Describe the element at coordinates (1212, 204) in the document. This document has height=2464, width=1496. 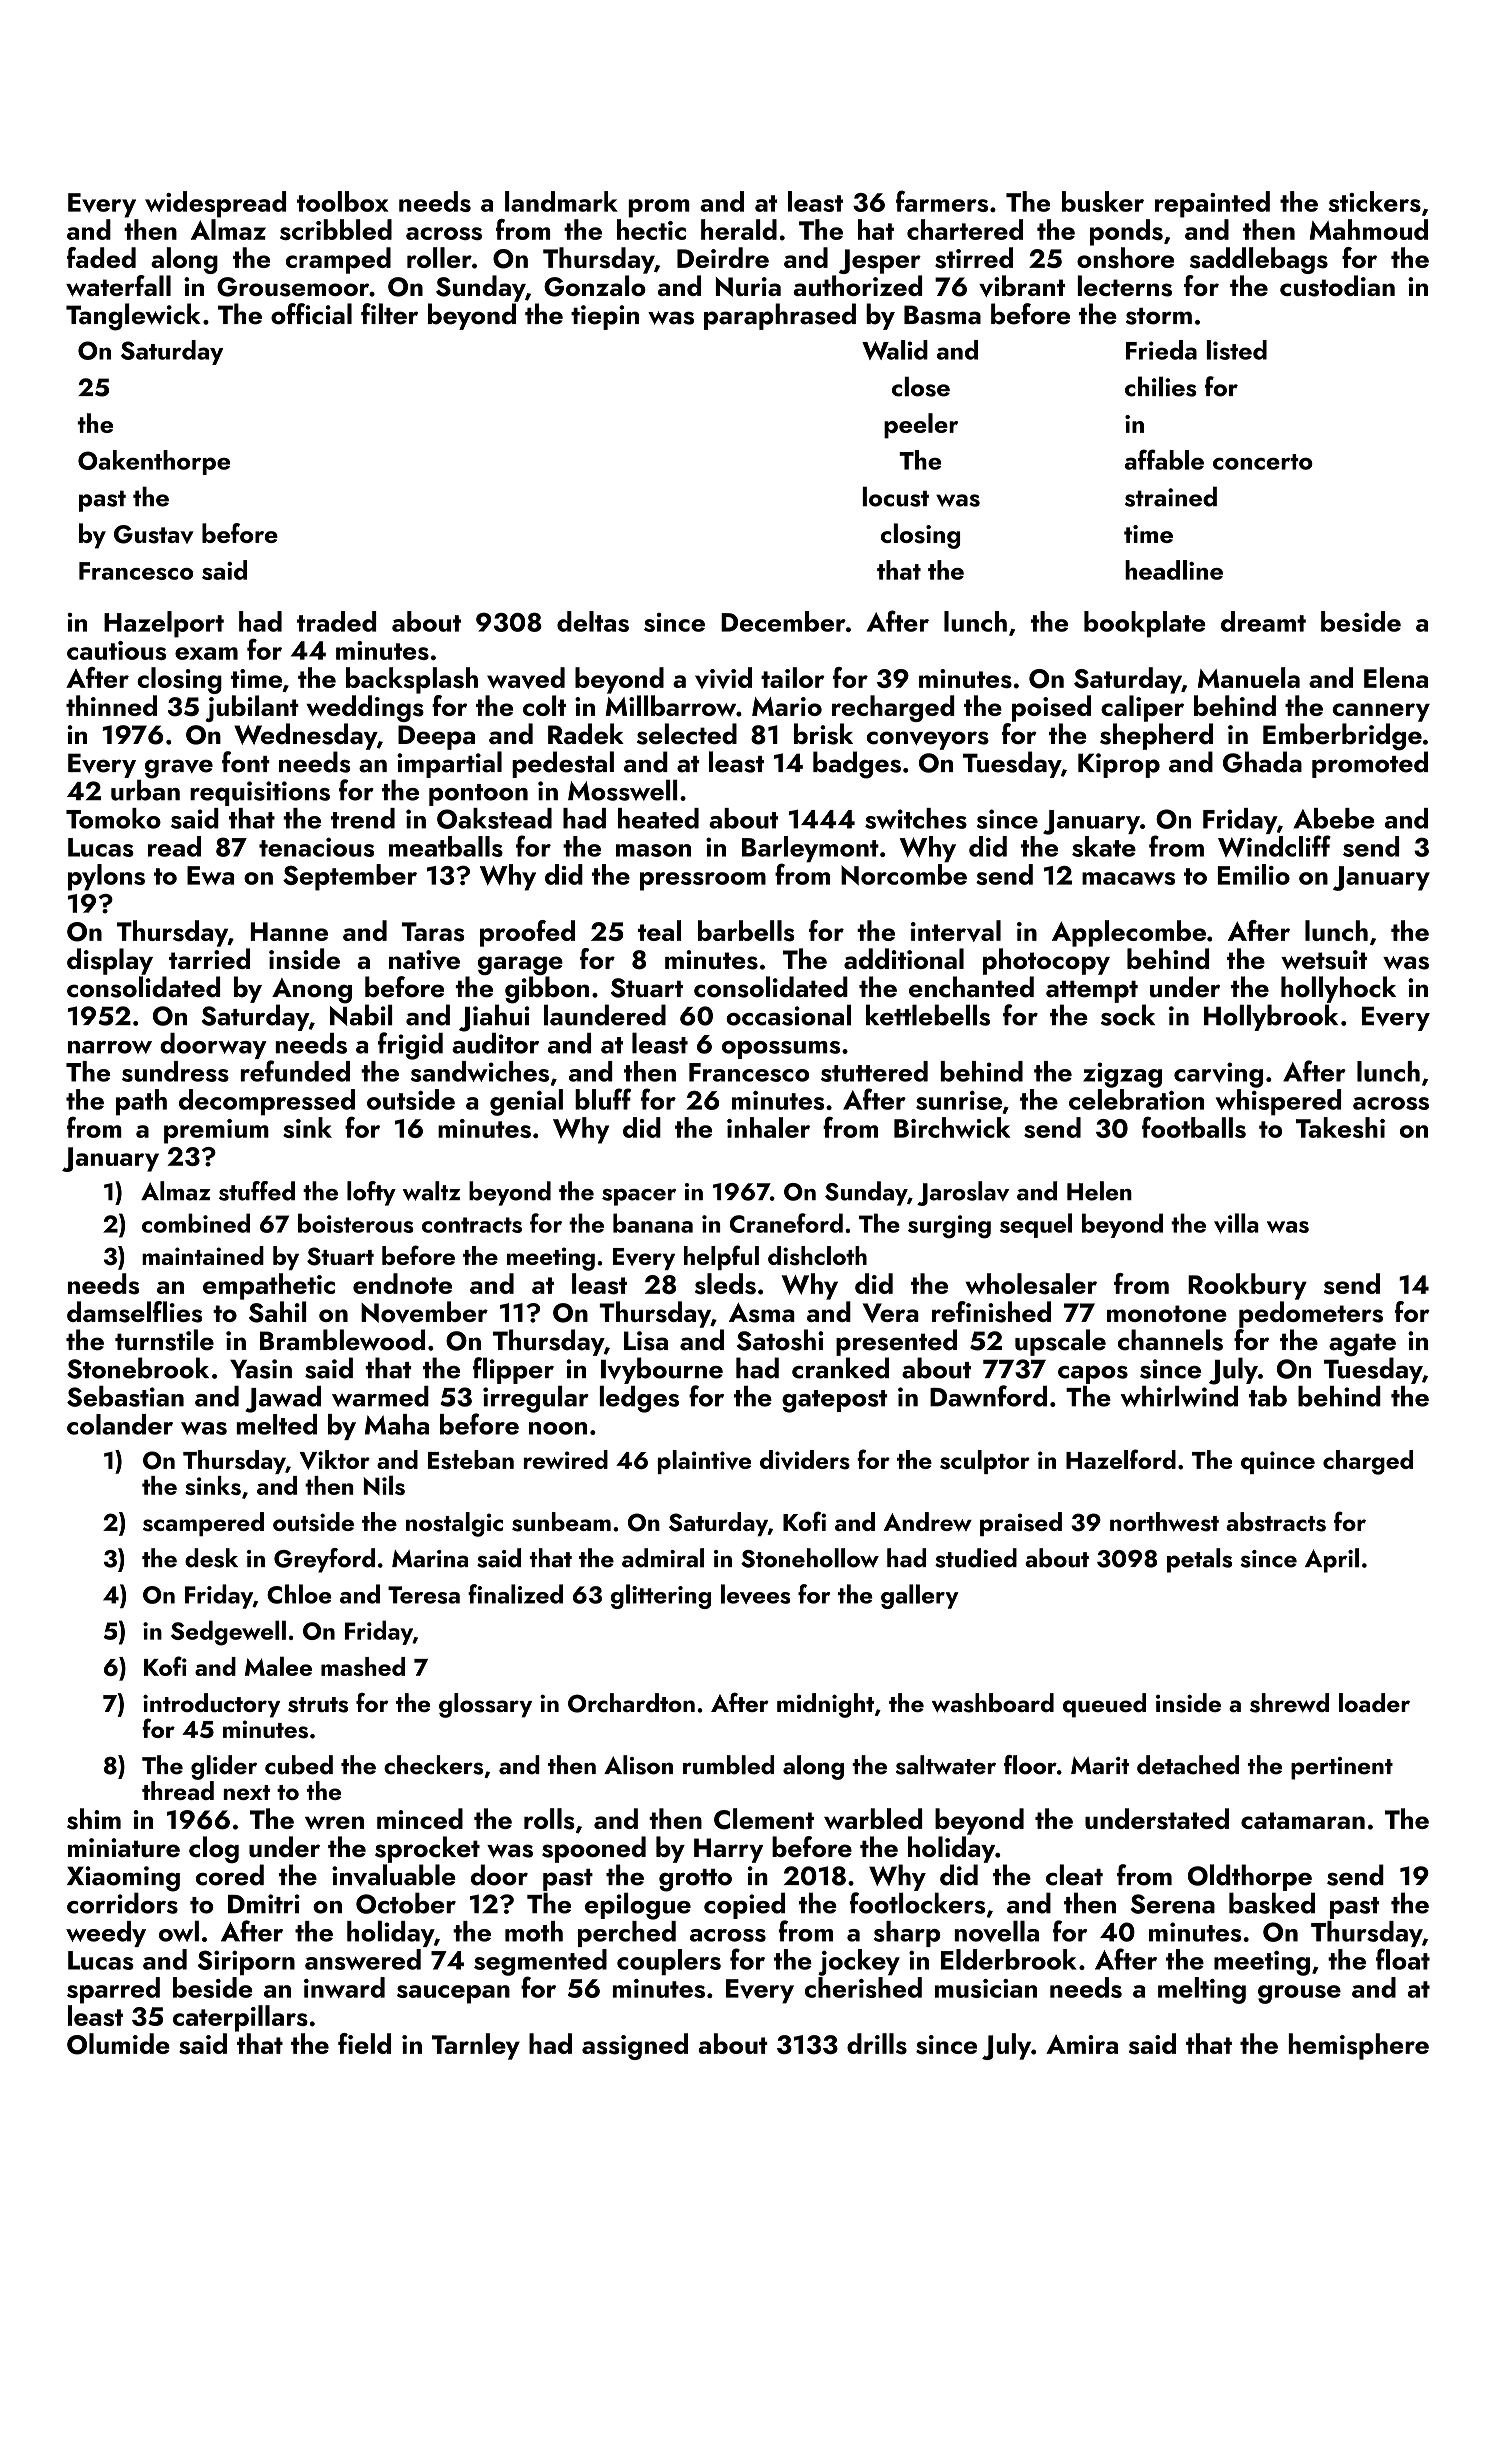
I see `repainted` at that location.
